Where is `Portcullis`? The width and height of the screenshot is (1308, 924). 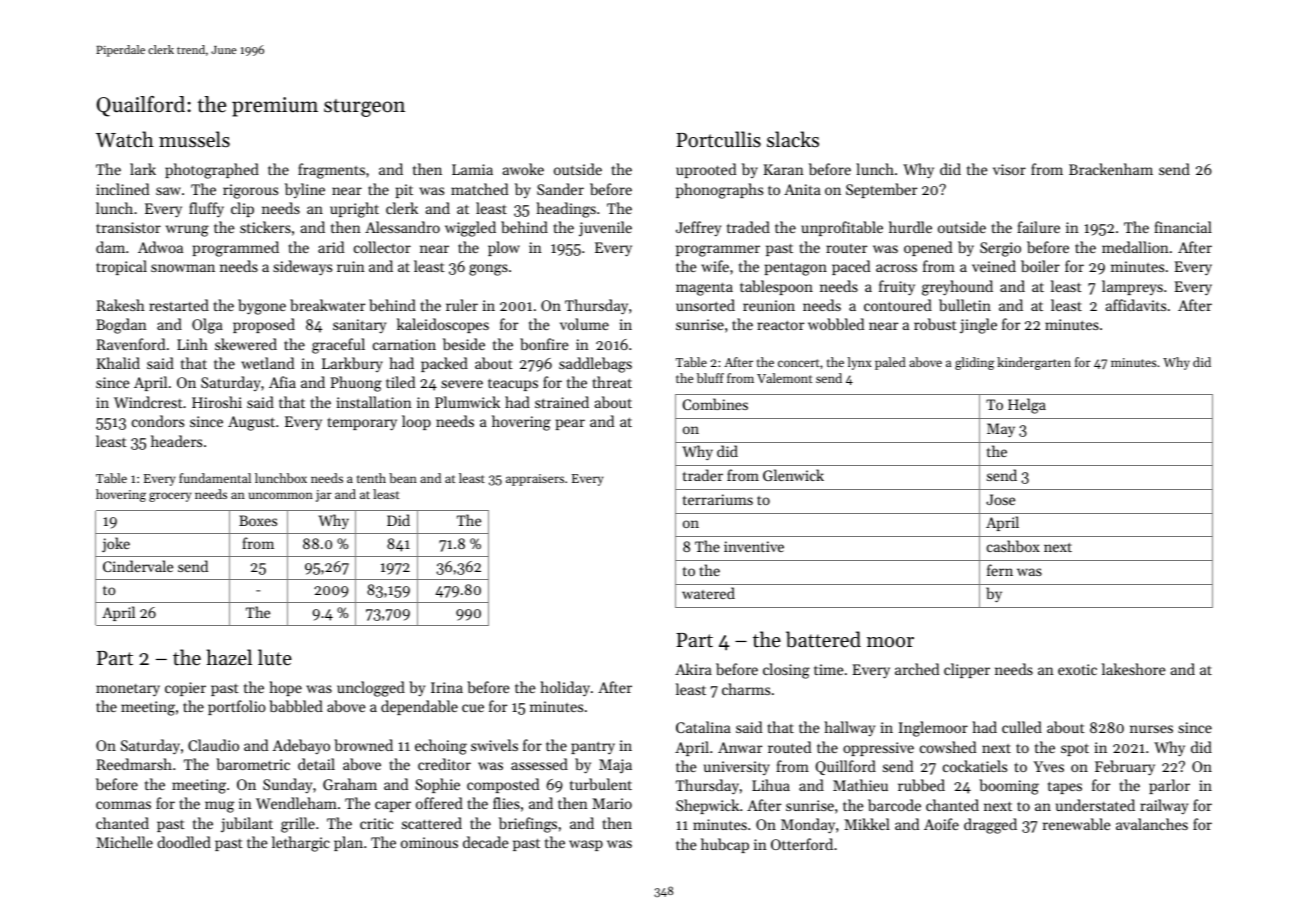
Portcullis is located at coordinates (718, 139).
